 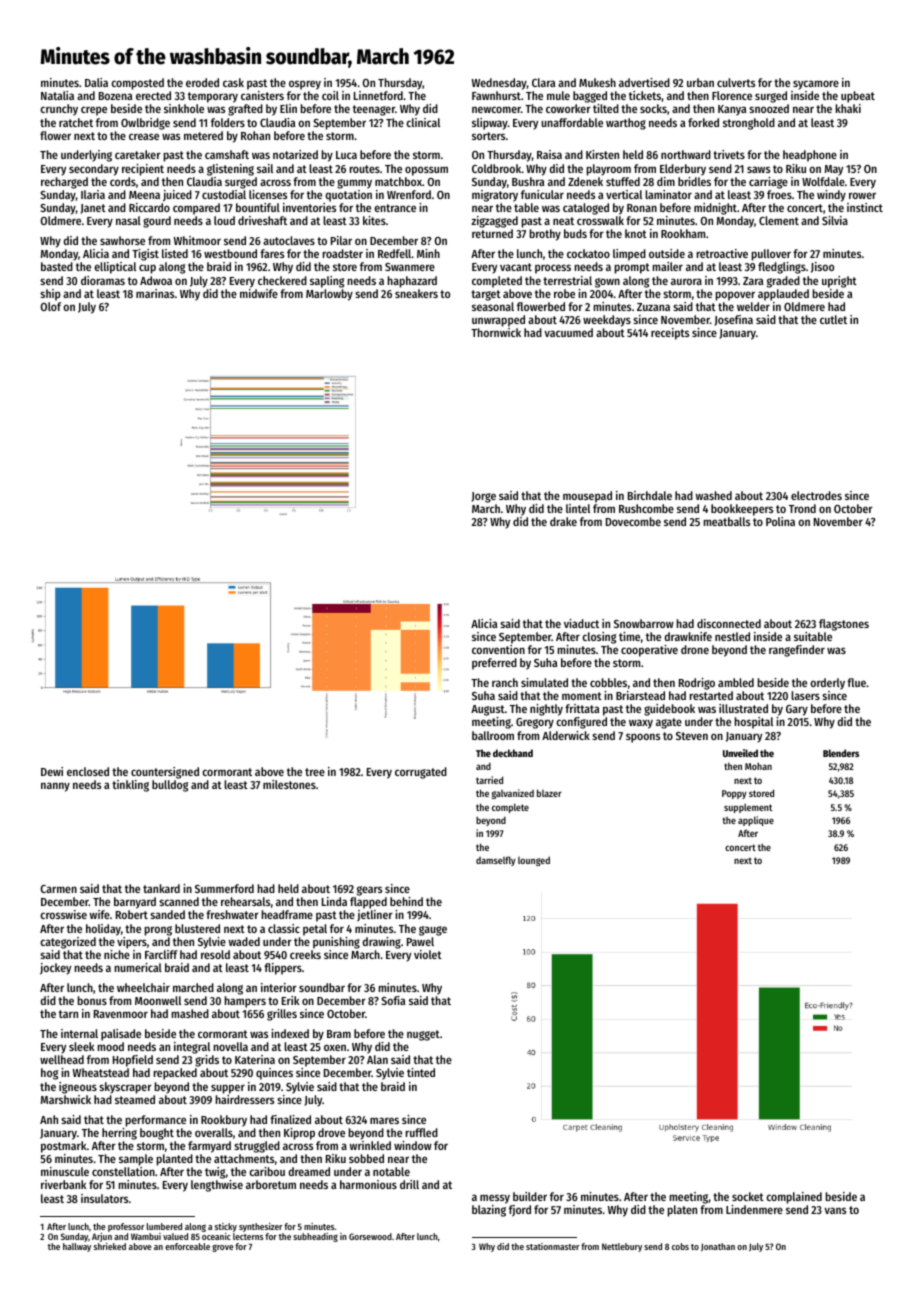 I want to click on Mukesh, so click(x=597, y=82).
